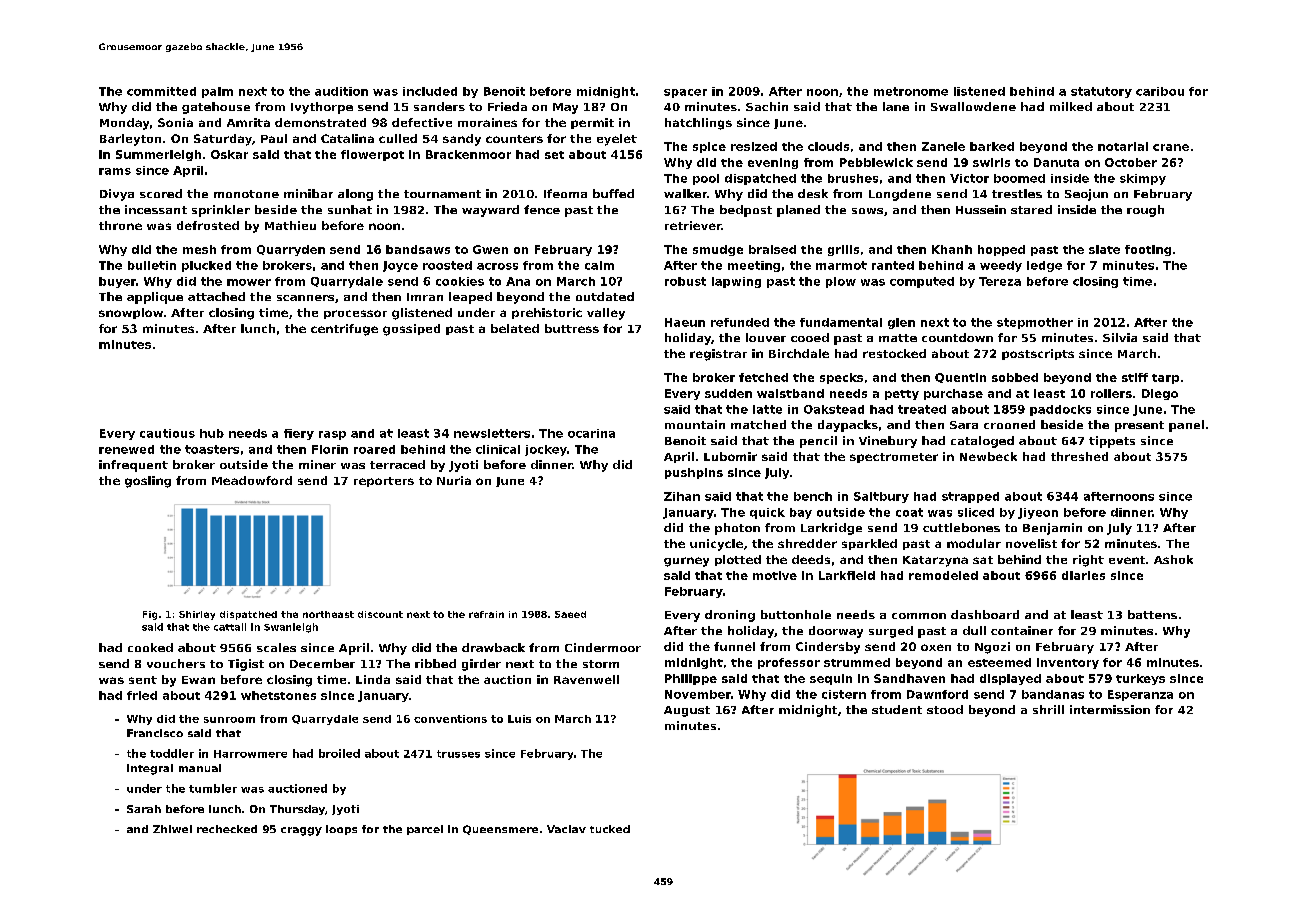  I want to click on treated, so click(922, 409).
